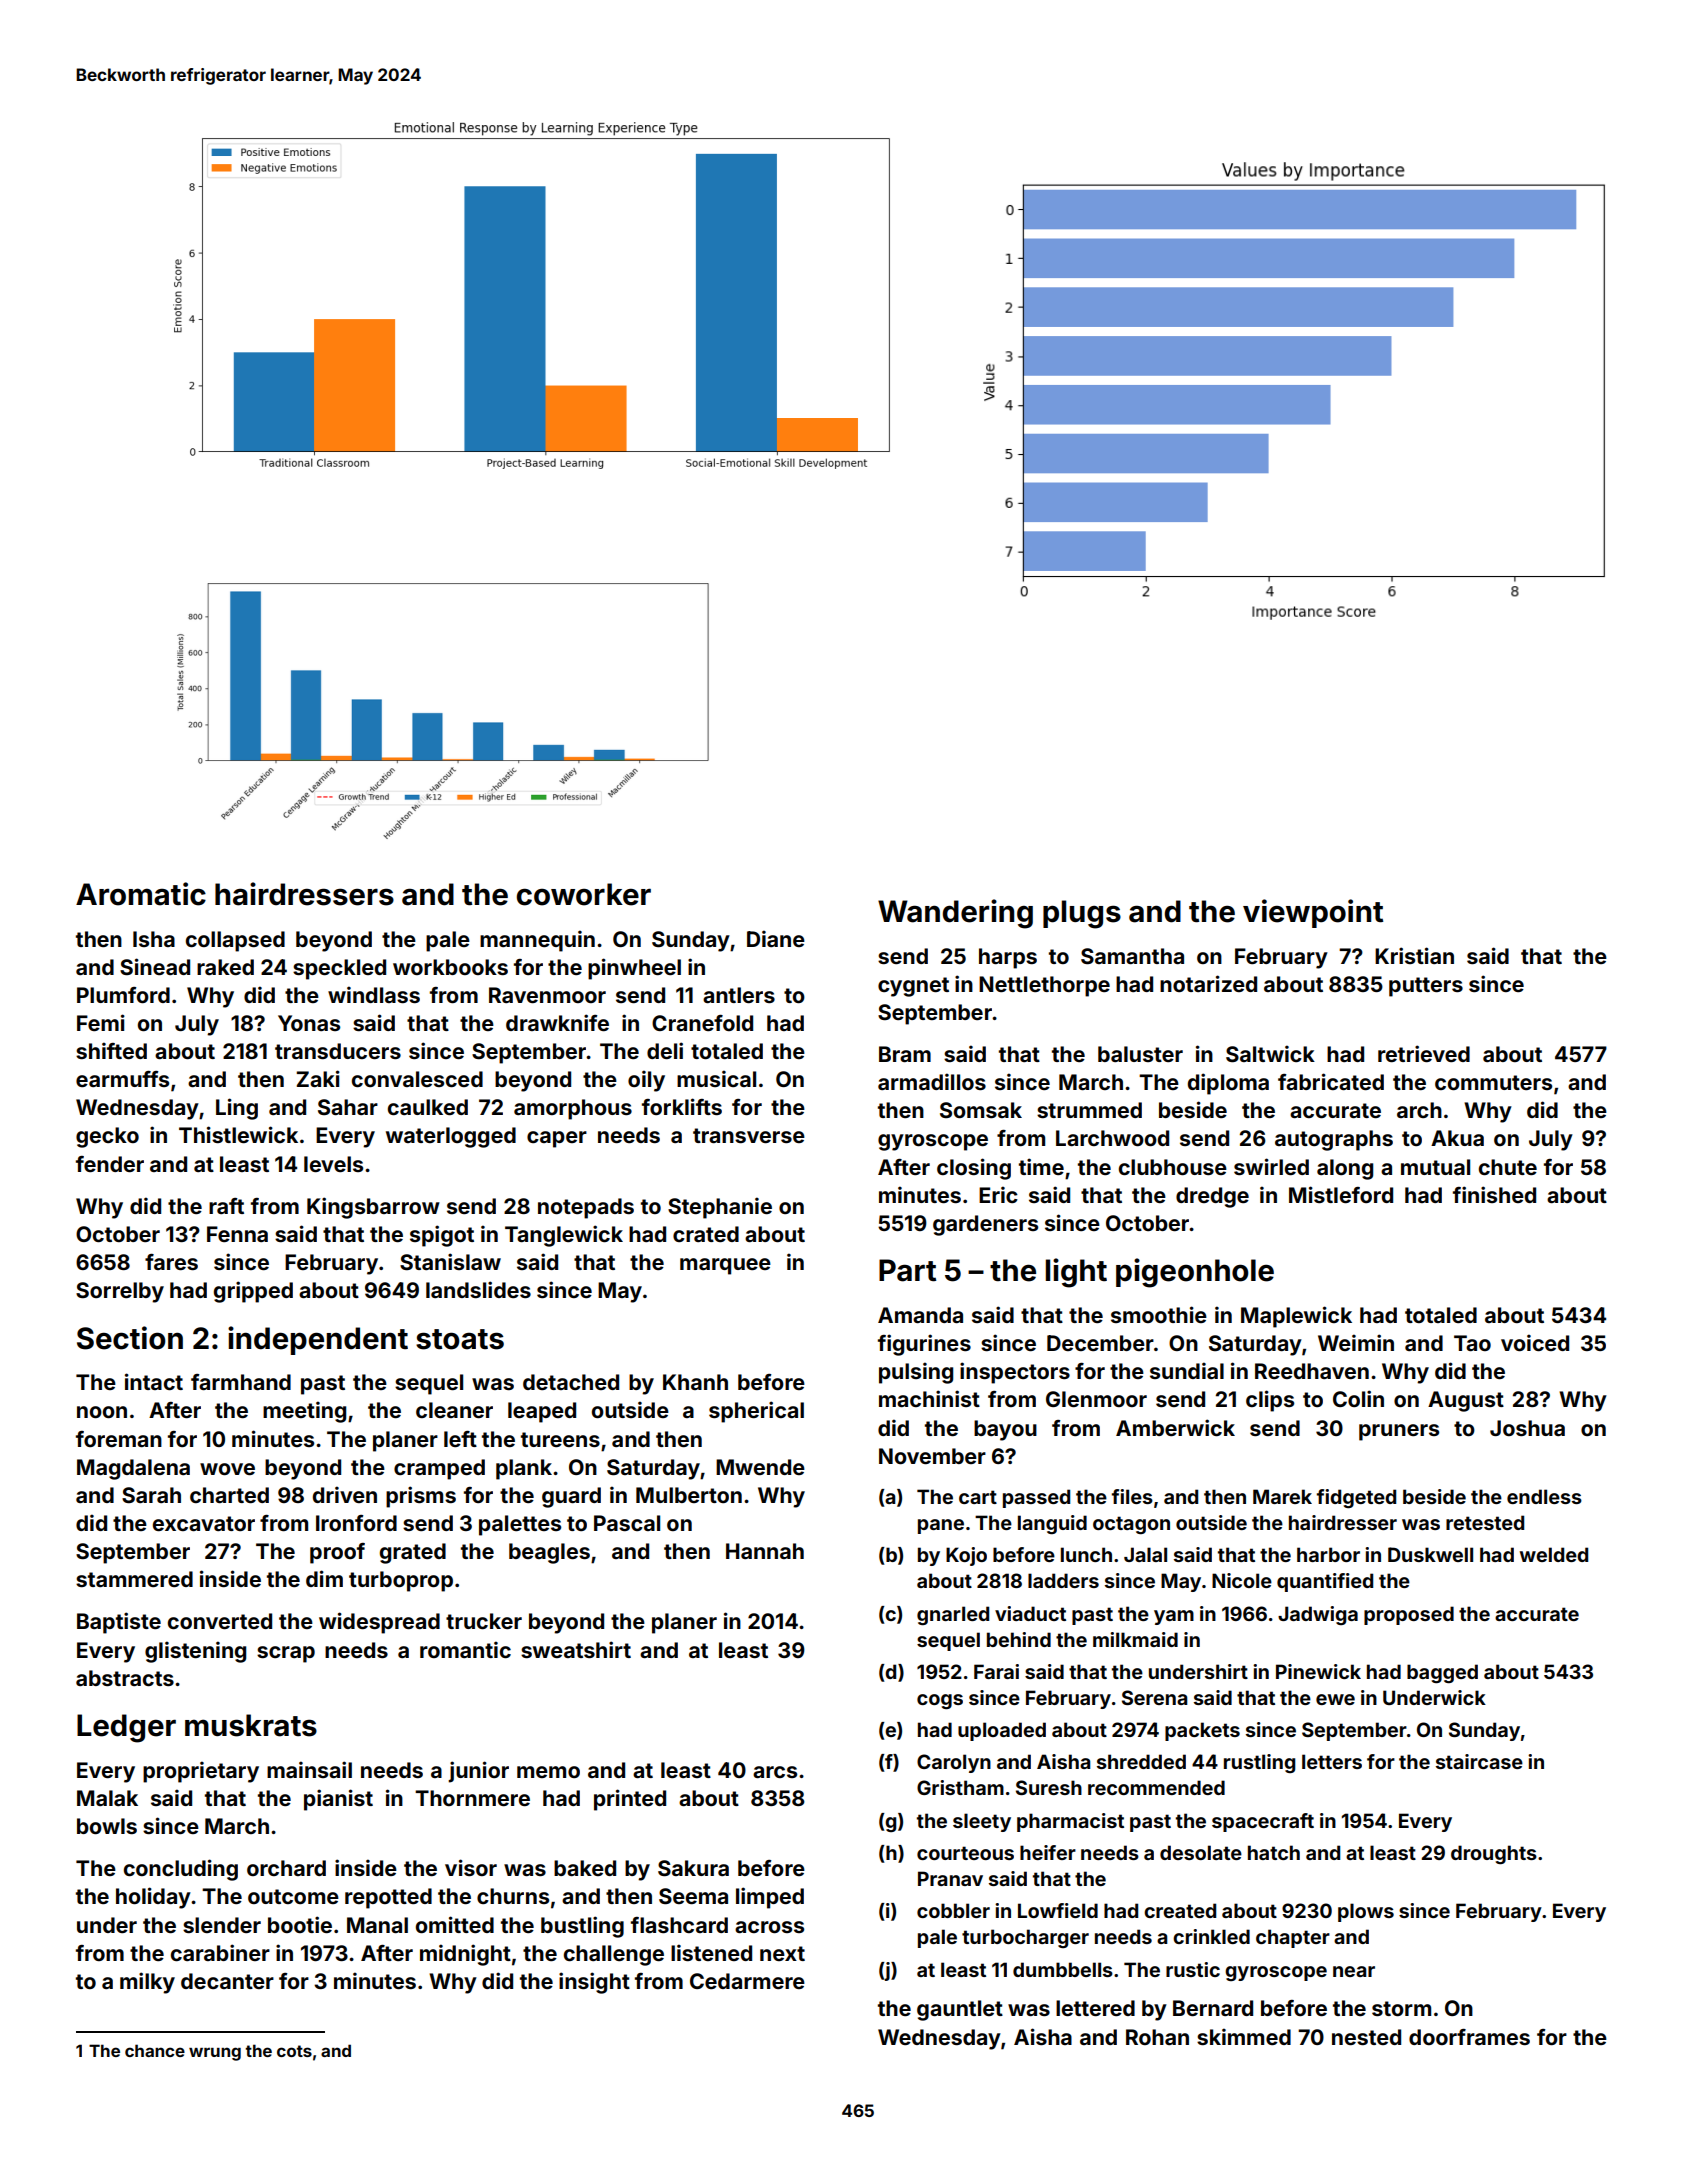 The image size is (1683, 2178). Describe the element at coordinates (460, 1339) in the document. I see `stoats` at that location.
